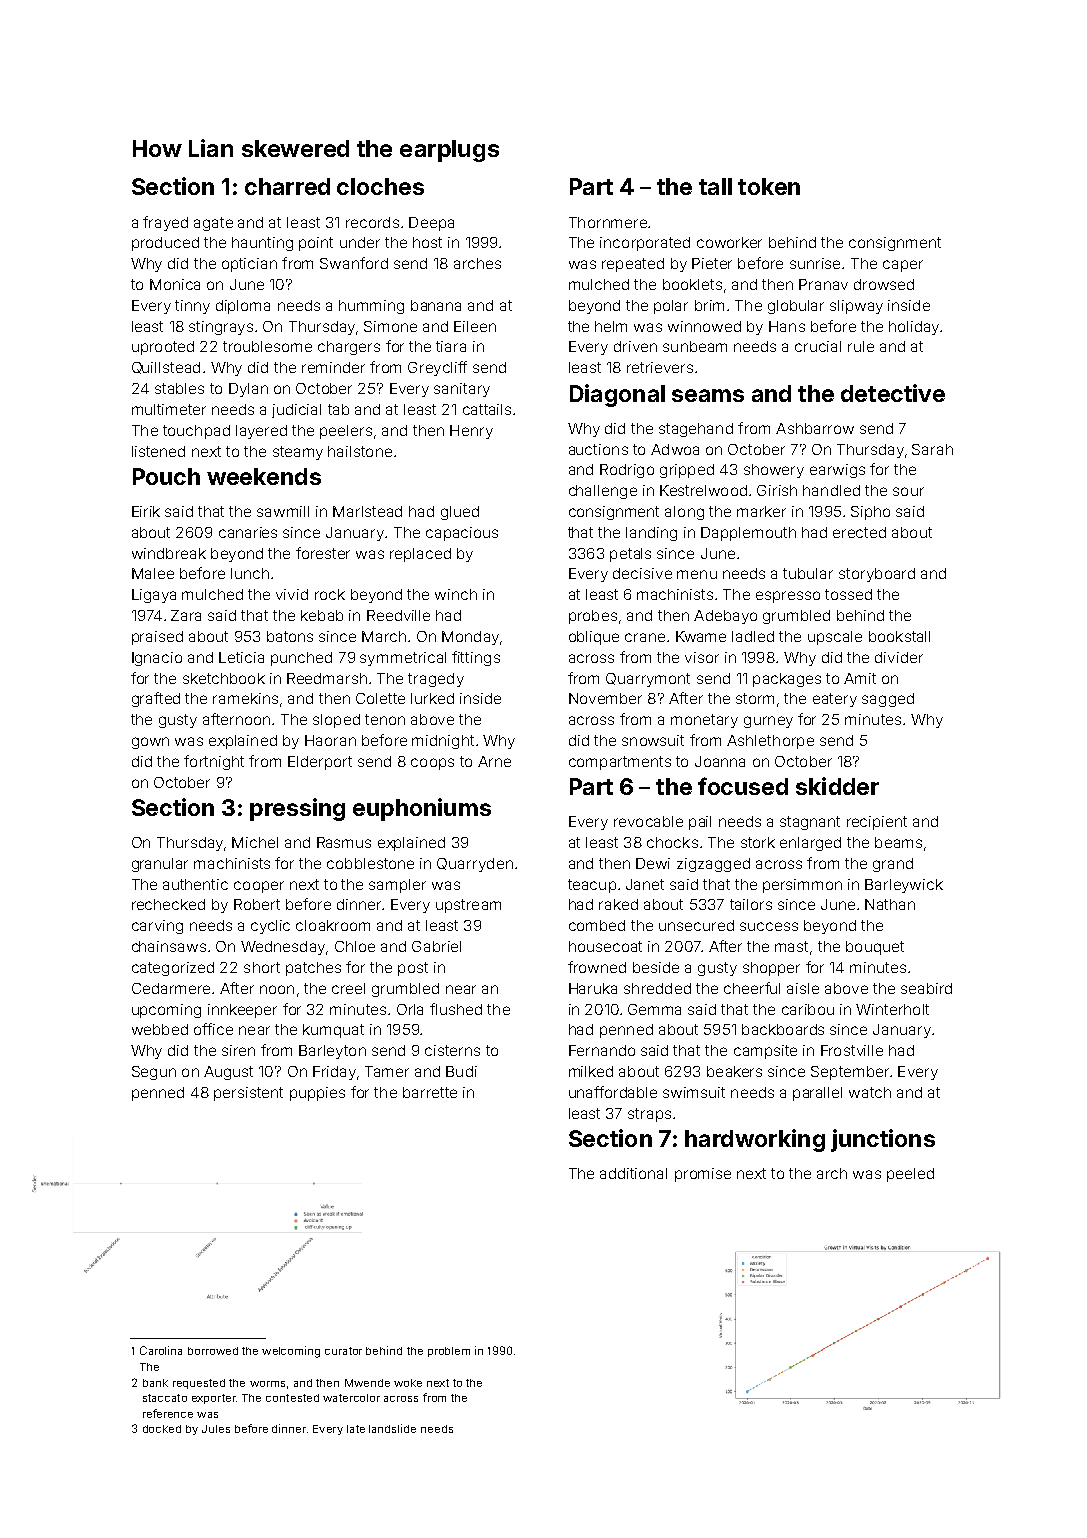  Describe the element at coordinates (883, 1140) in the screenshot. I see `junctions` at that location.
